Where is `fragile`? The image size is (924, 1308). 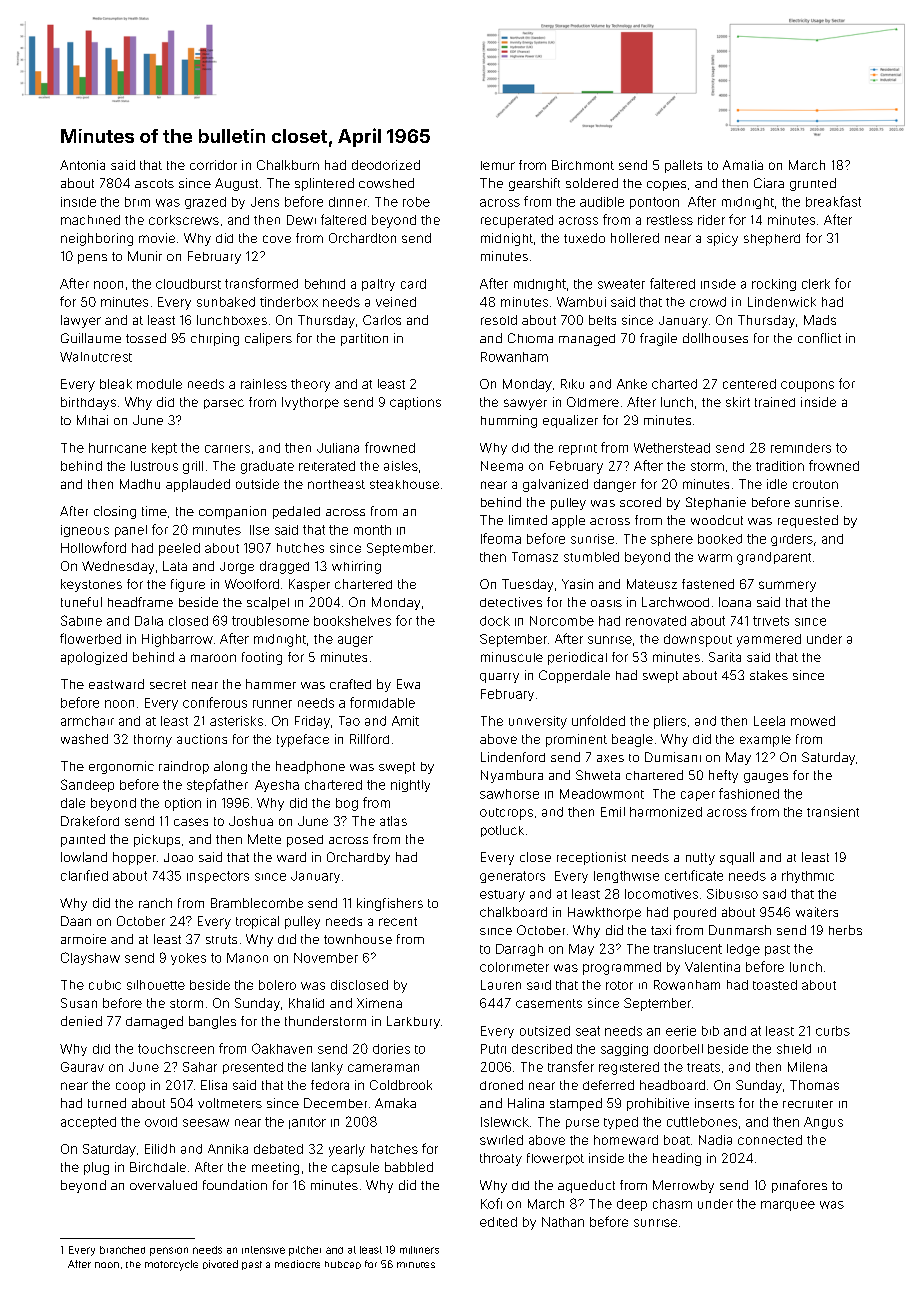
fragile is located at coordinates (658, 339).
